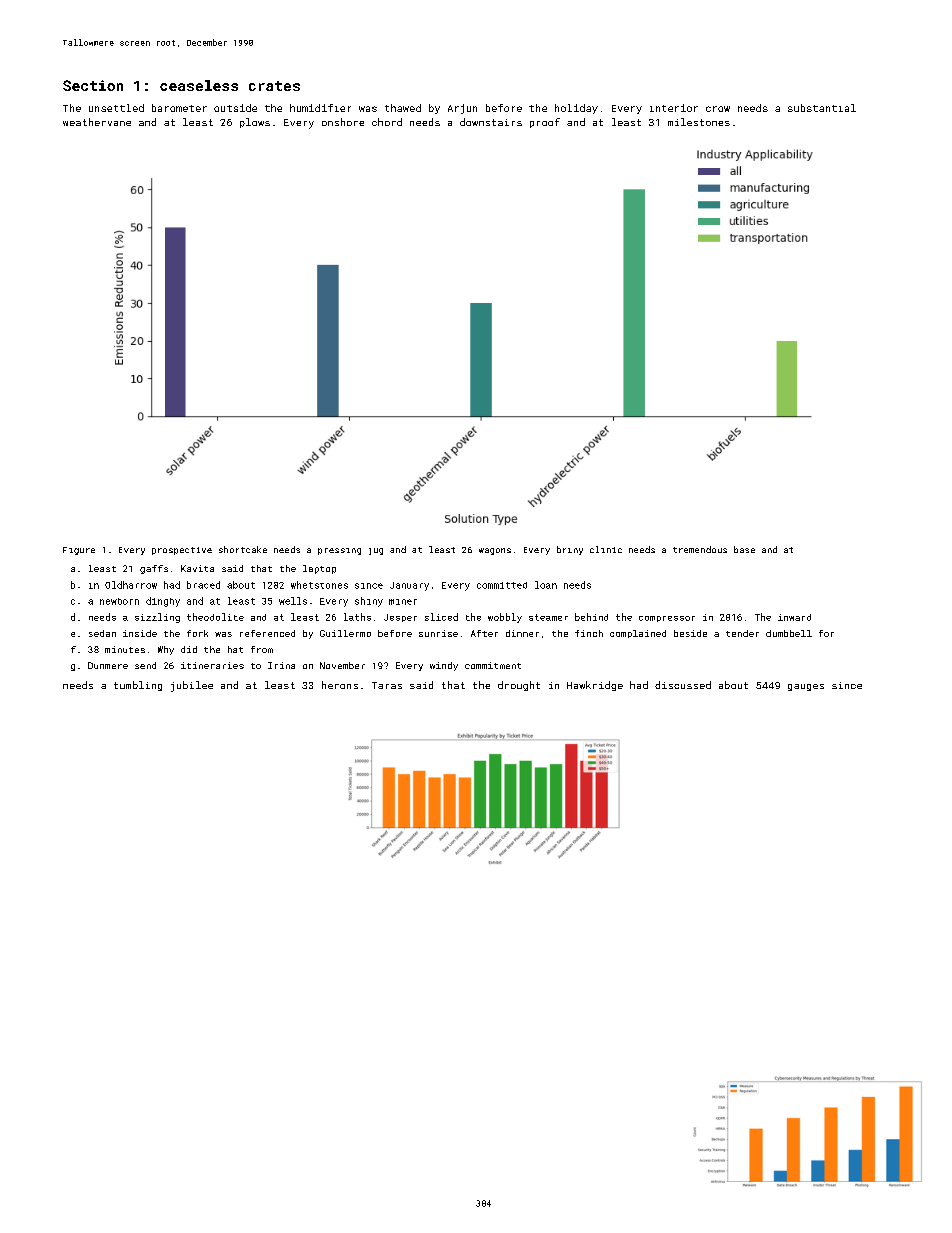  I want to click on crates, so click(274, 86).
